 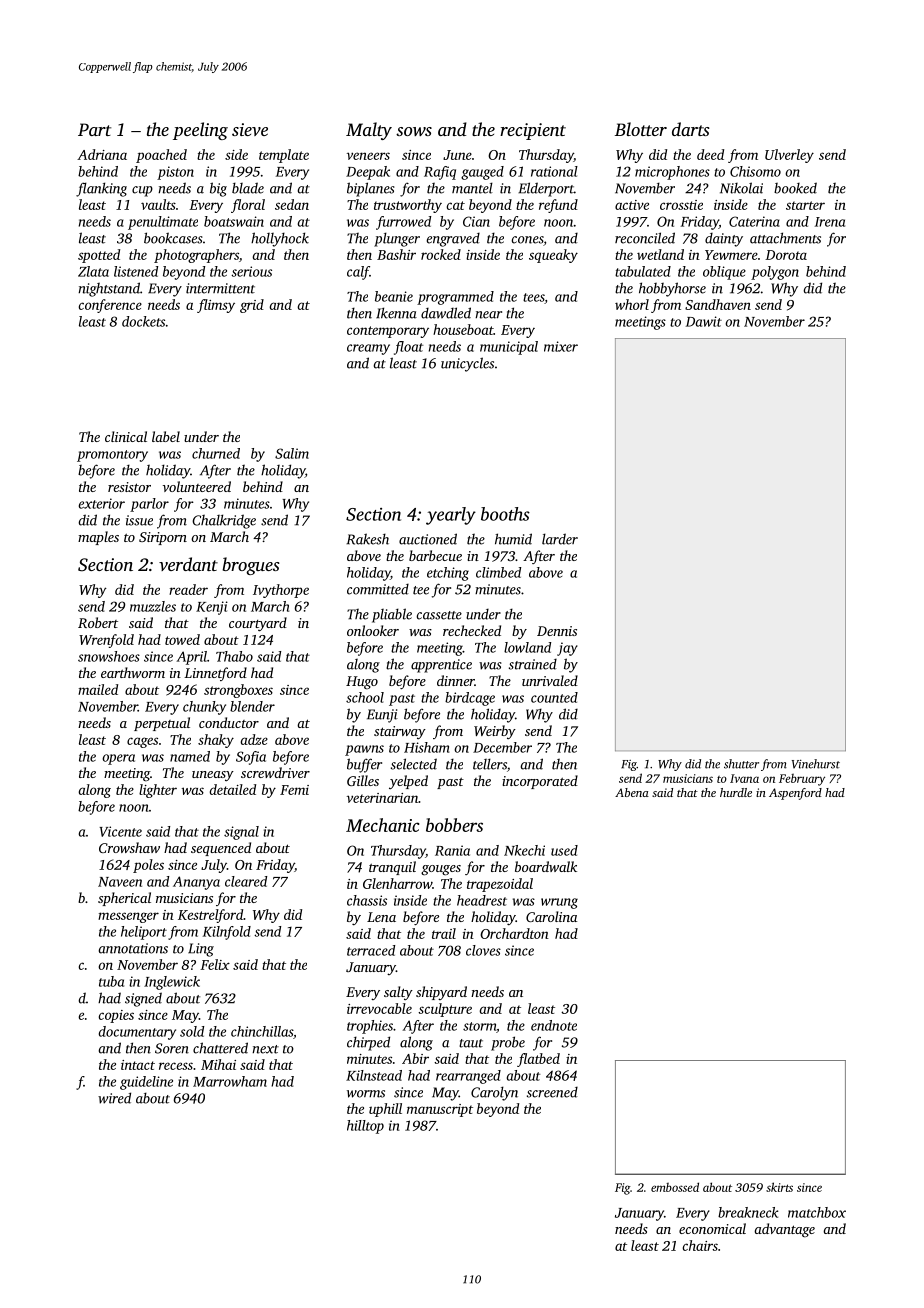 I want to click on skirts, so click(x=779, y=1187).
